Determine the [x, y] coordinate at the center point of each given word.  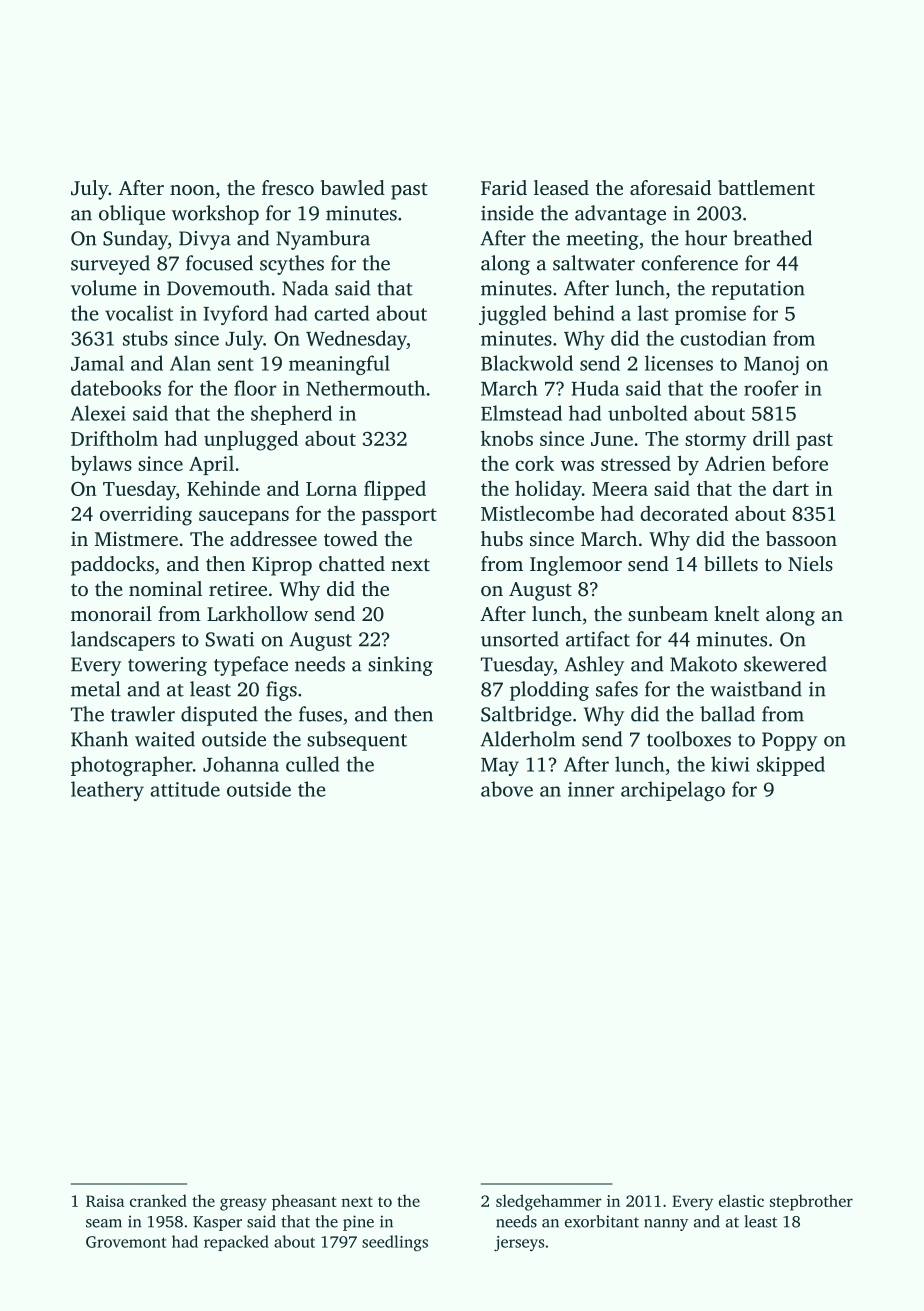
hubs [502, 538]
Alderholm [527, 739]
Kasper [217, 1223]
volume [104, 288]
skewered [785, 664]
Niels [810, 563]
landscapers [123, 641]
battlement [766, 187]
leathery [107, 791]
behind [583, 313]
